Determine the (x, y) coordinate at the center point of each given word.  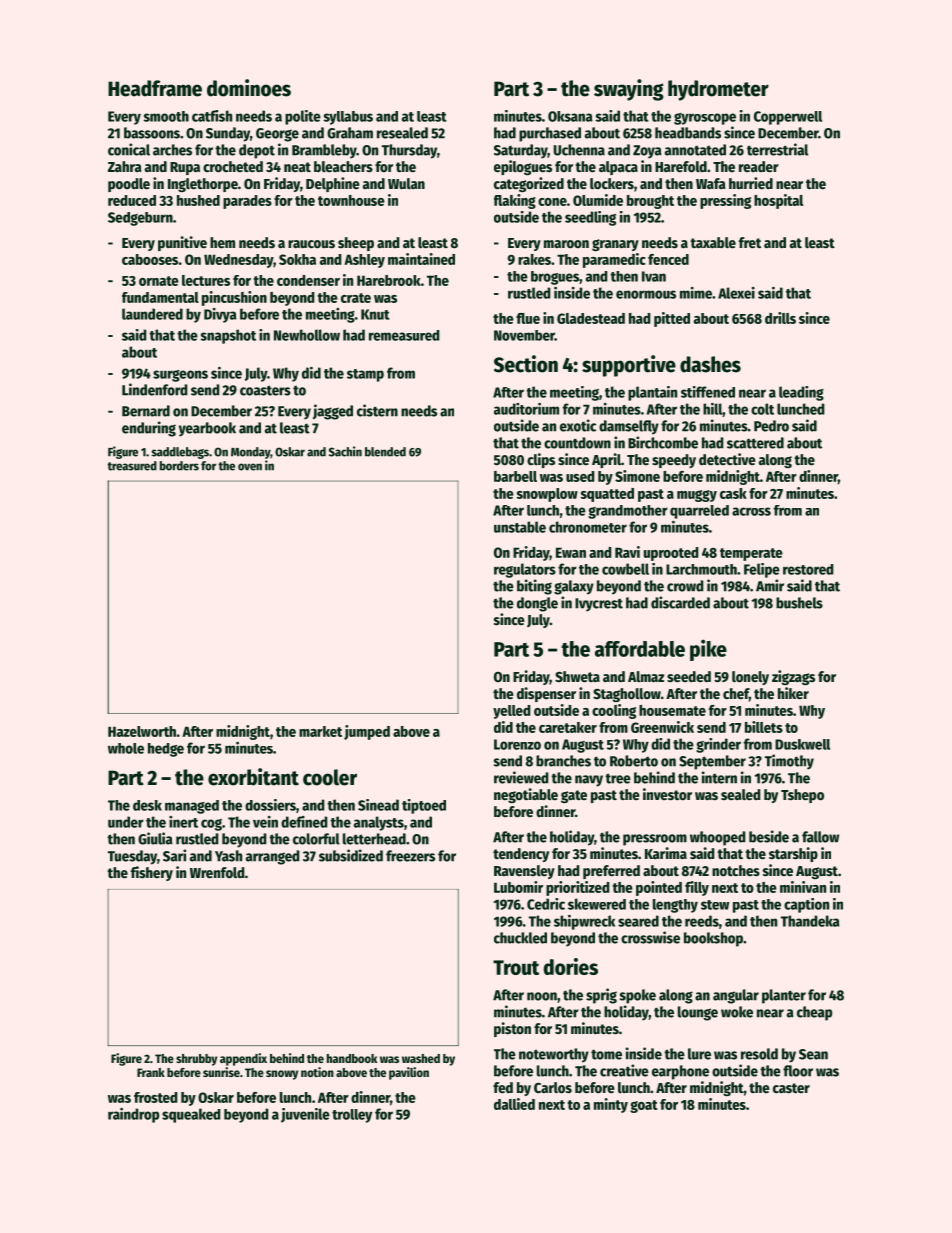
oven (250, 467)
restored (808, 569)
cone (552, 202)
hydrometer (718, 90)
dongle (537, 604)
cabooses (150, 259)
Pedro (771, 426)
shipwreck (584, 922)
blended (385, 452)
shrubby (196, 1060)
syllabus (348, 118)
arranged (272, 857)
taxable (713, 242)
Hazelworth (142, 731)
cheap (814, 1013)
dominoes (249, 88)
